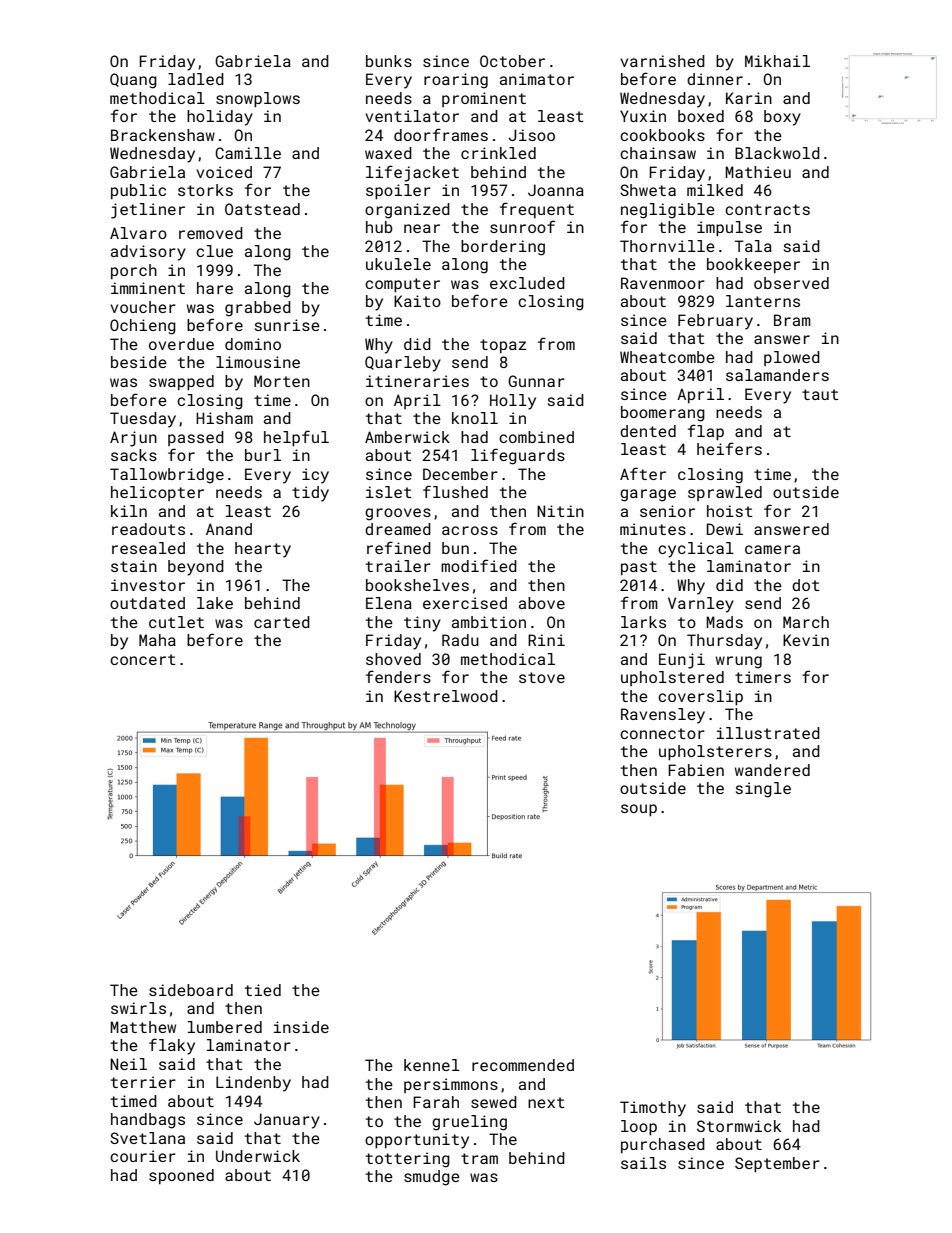  I want to click on flap, so click(706, 432).
